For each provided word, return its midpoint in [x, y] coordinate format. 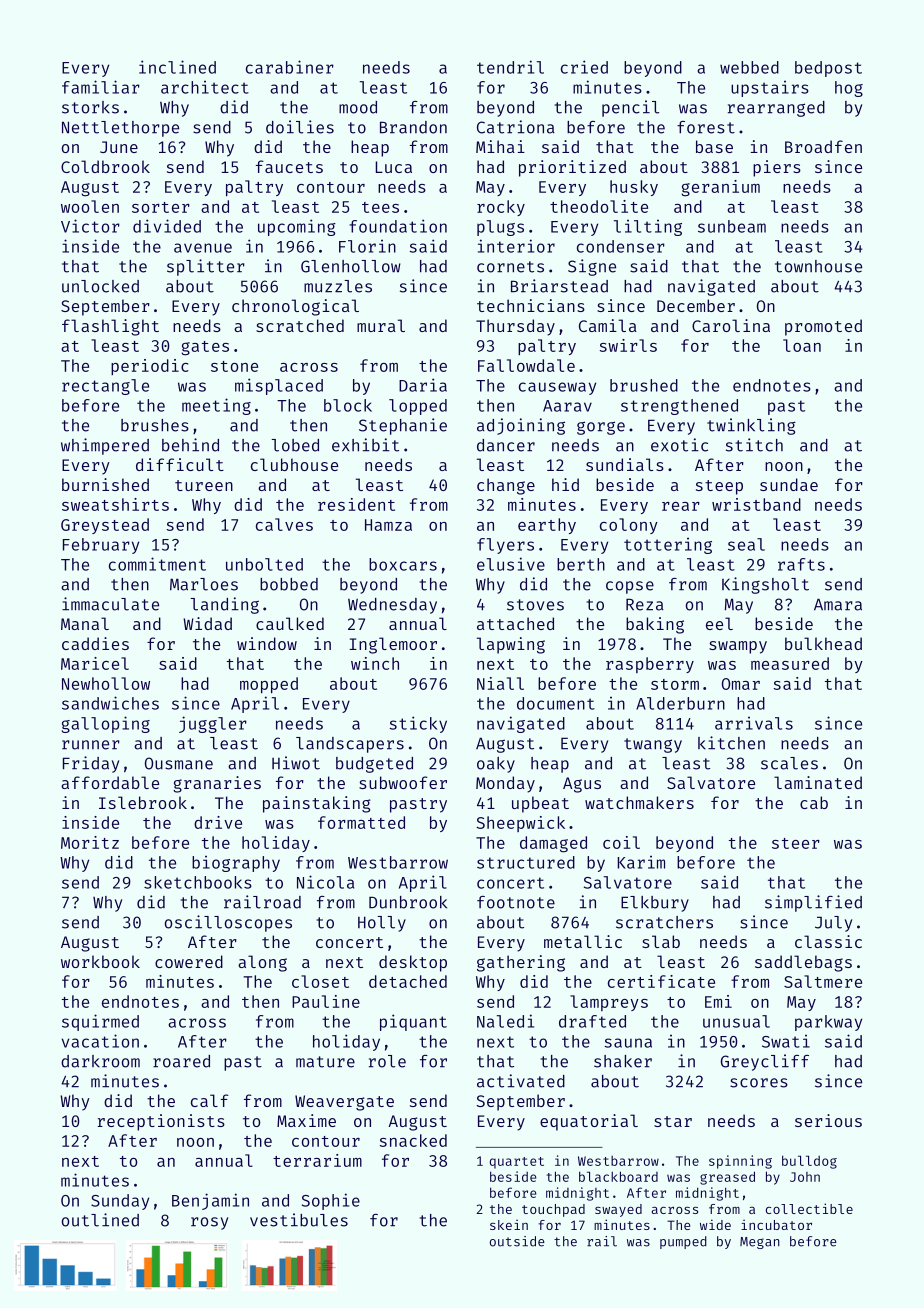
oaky [496, 765]
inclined [177, 67]
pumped [683, 1242]
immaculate [110, 604]
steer [796, 843]
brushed [644, 385]
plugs [500, 228]
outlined [100, 1220]
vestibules [299, 1220]
